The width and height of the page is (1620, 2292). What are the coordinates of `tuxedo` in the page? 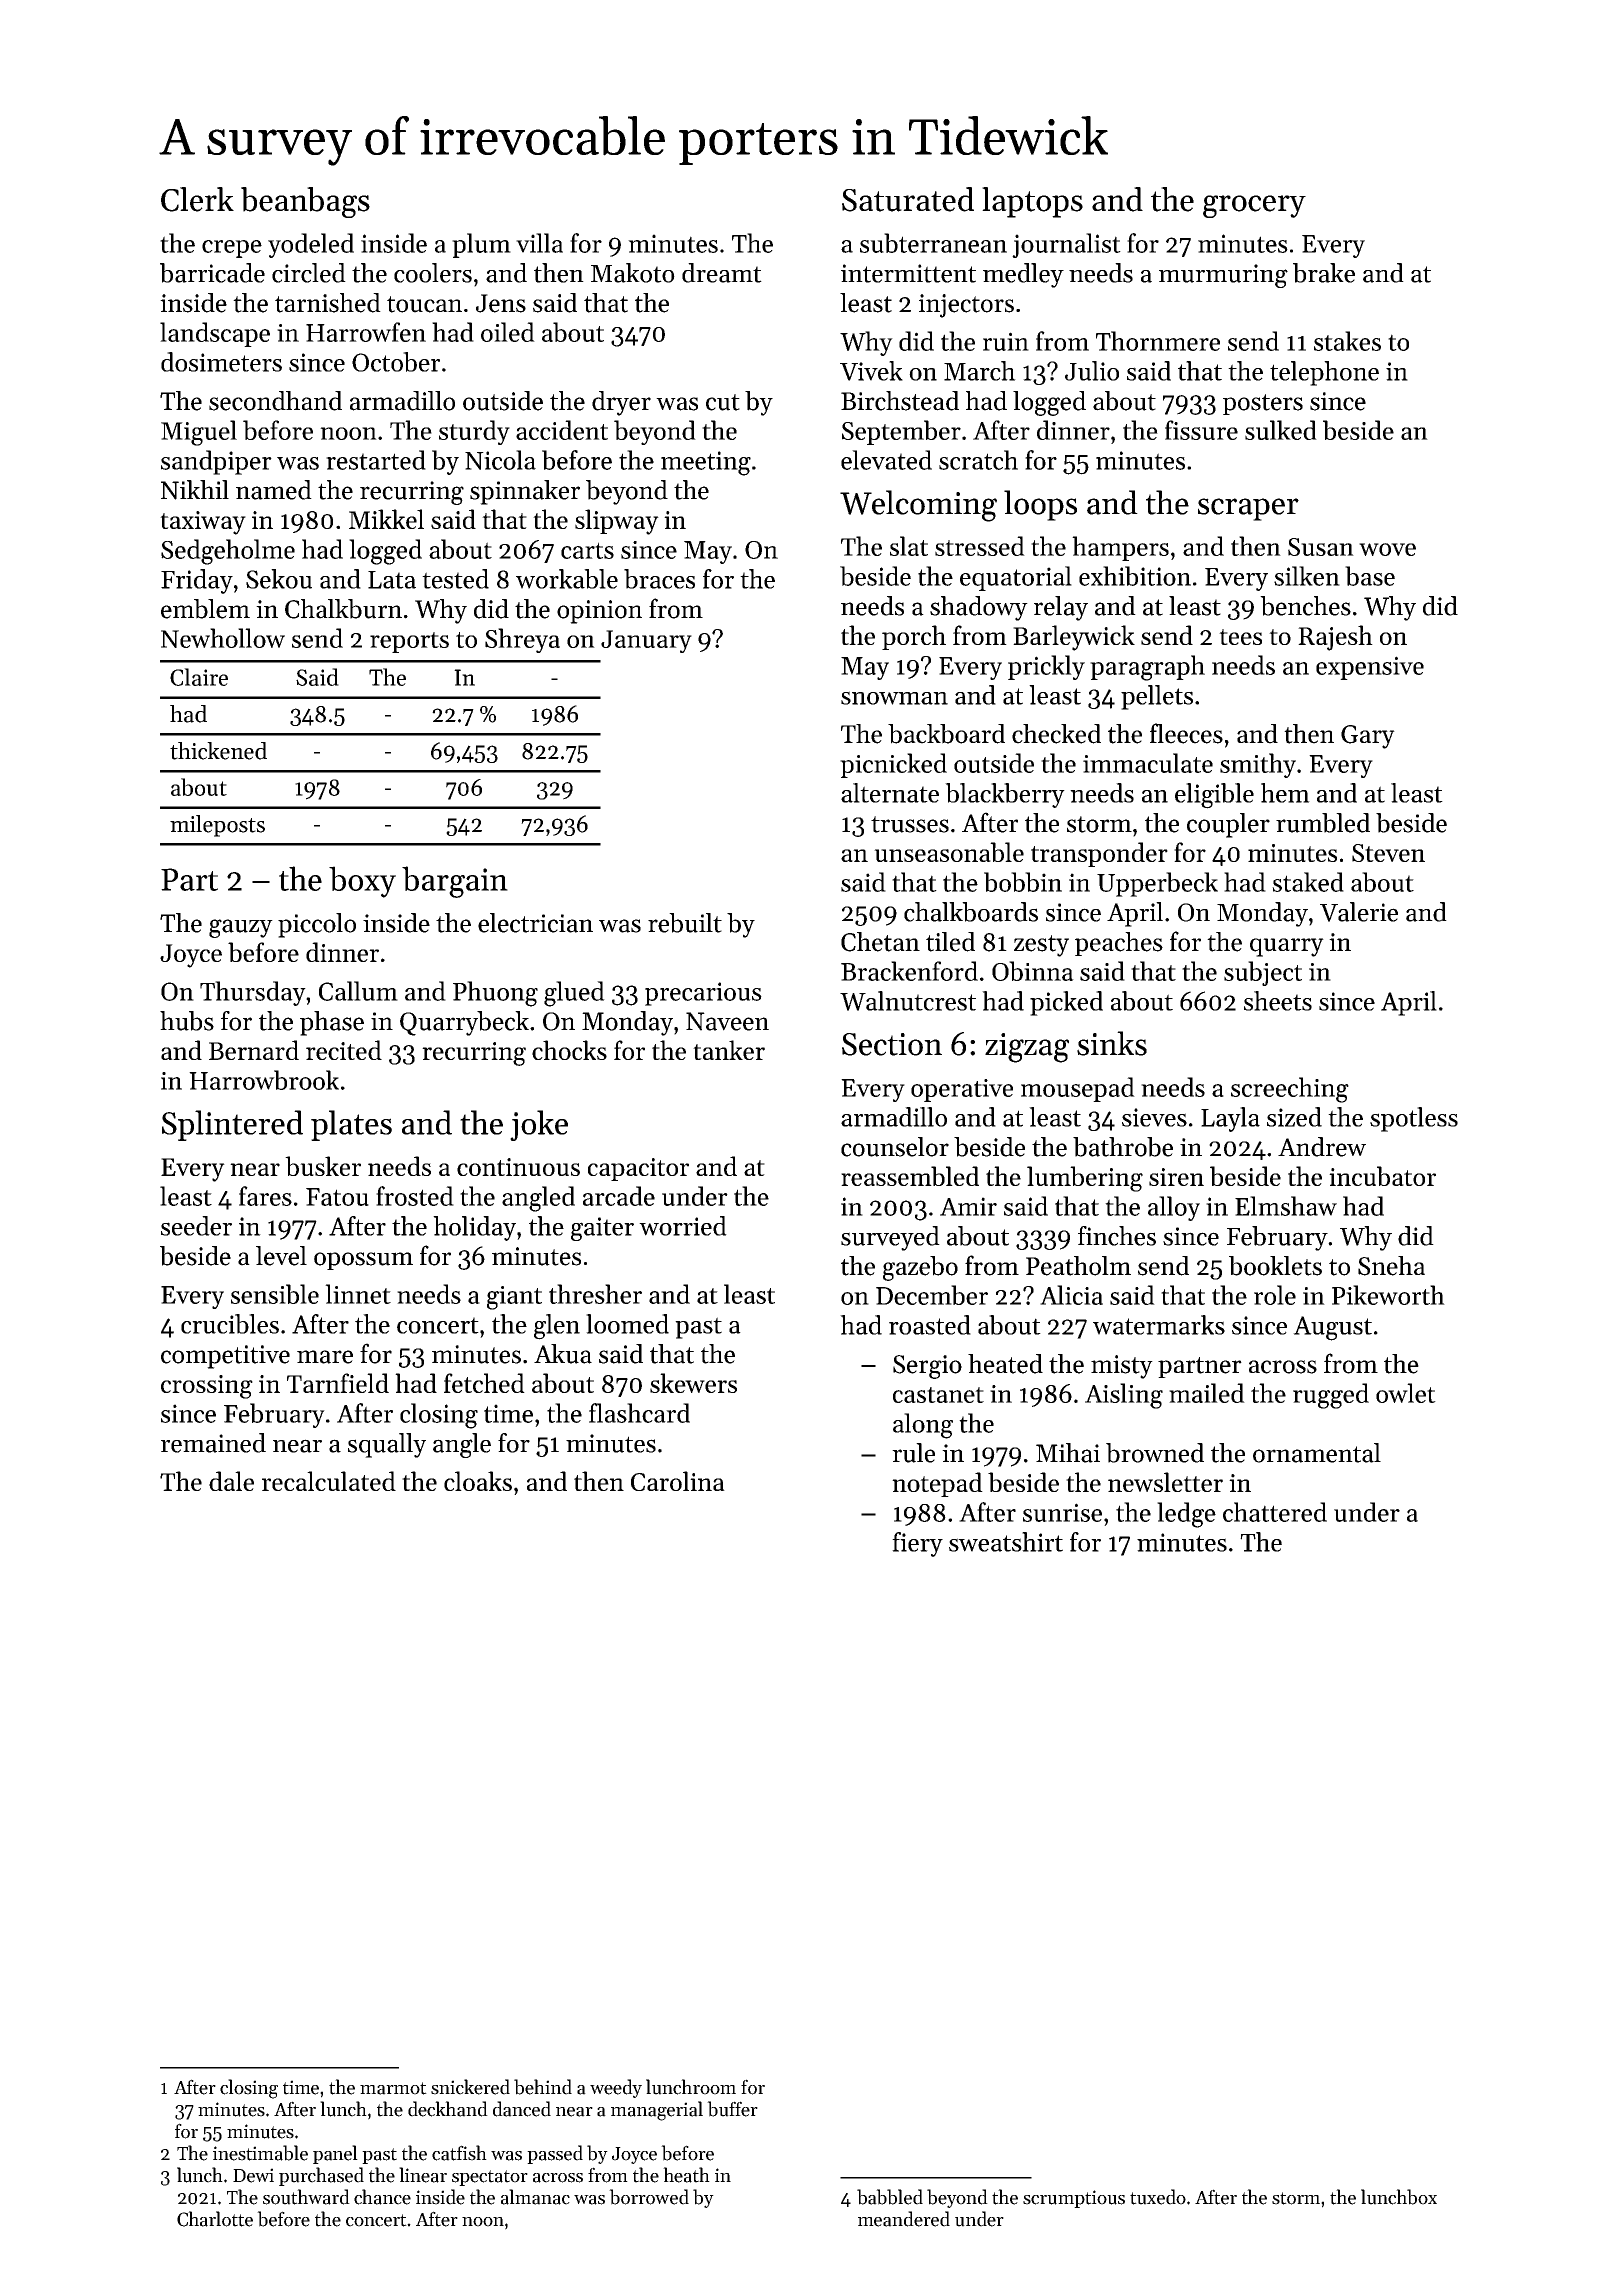 It's located at (1158, 2197).
